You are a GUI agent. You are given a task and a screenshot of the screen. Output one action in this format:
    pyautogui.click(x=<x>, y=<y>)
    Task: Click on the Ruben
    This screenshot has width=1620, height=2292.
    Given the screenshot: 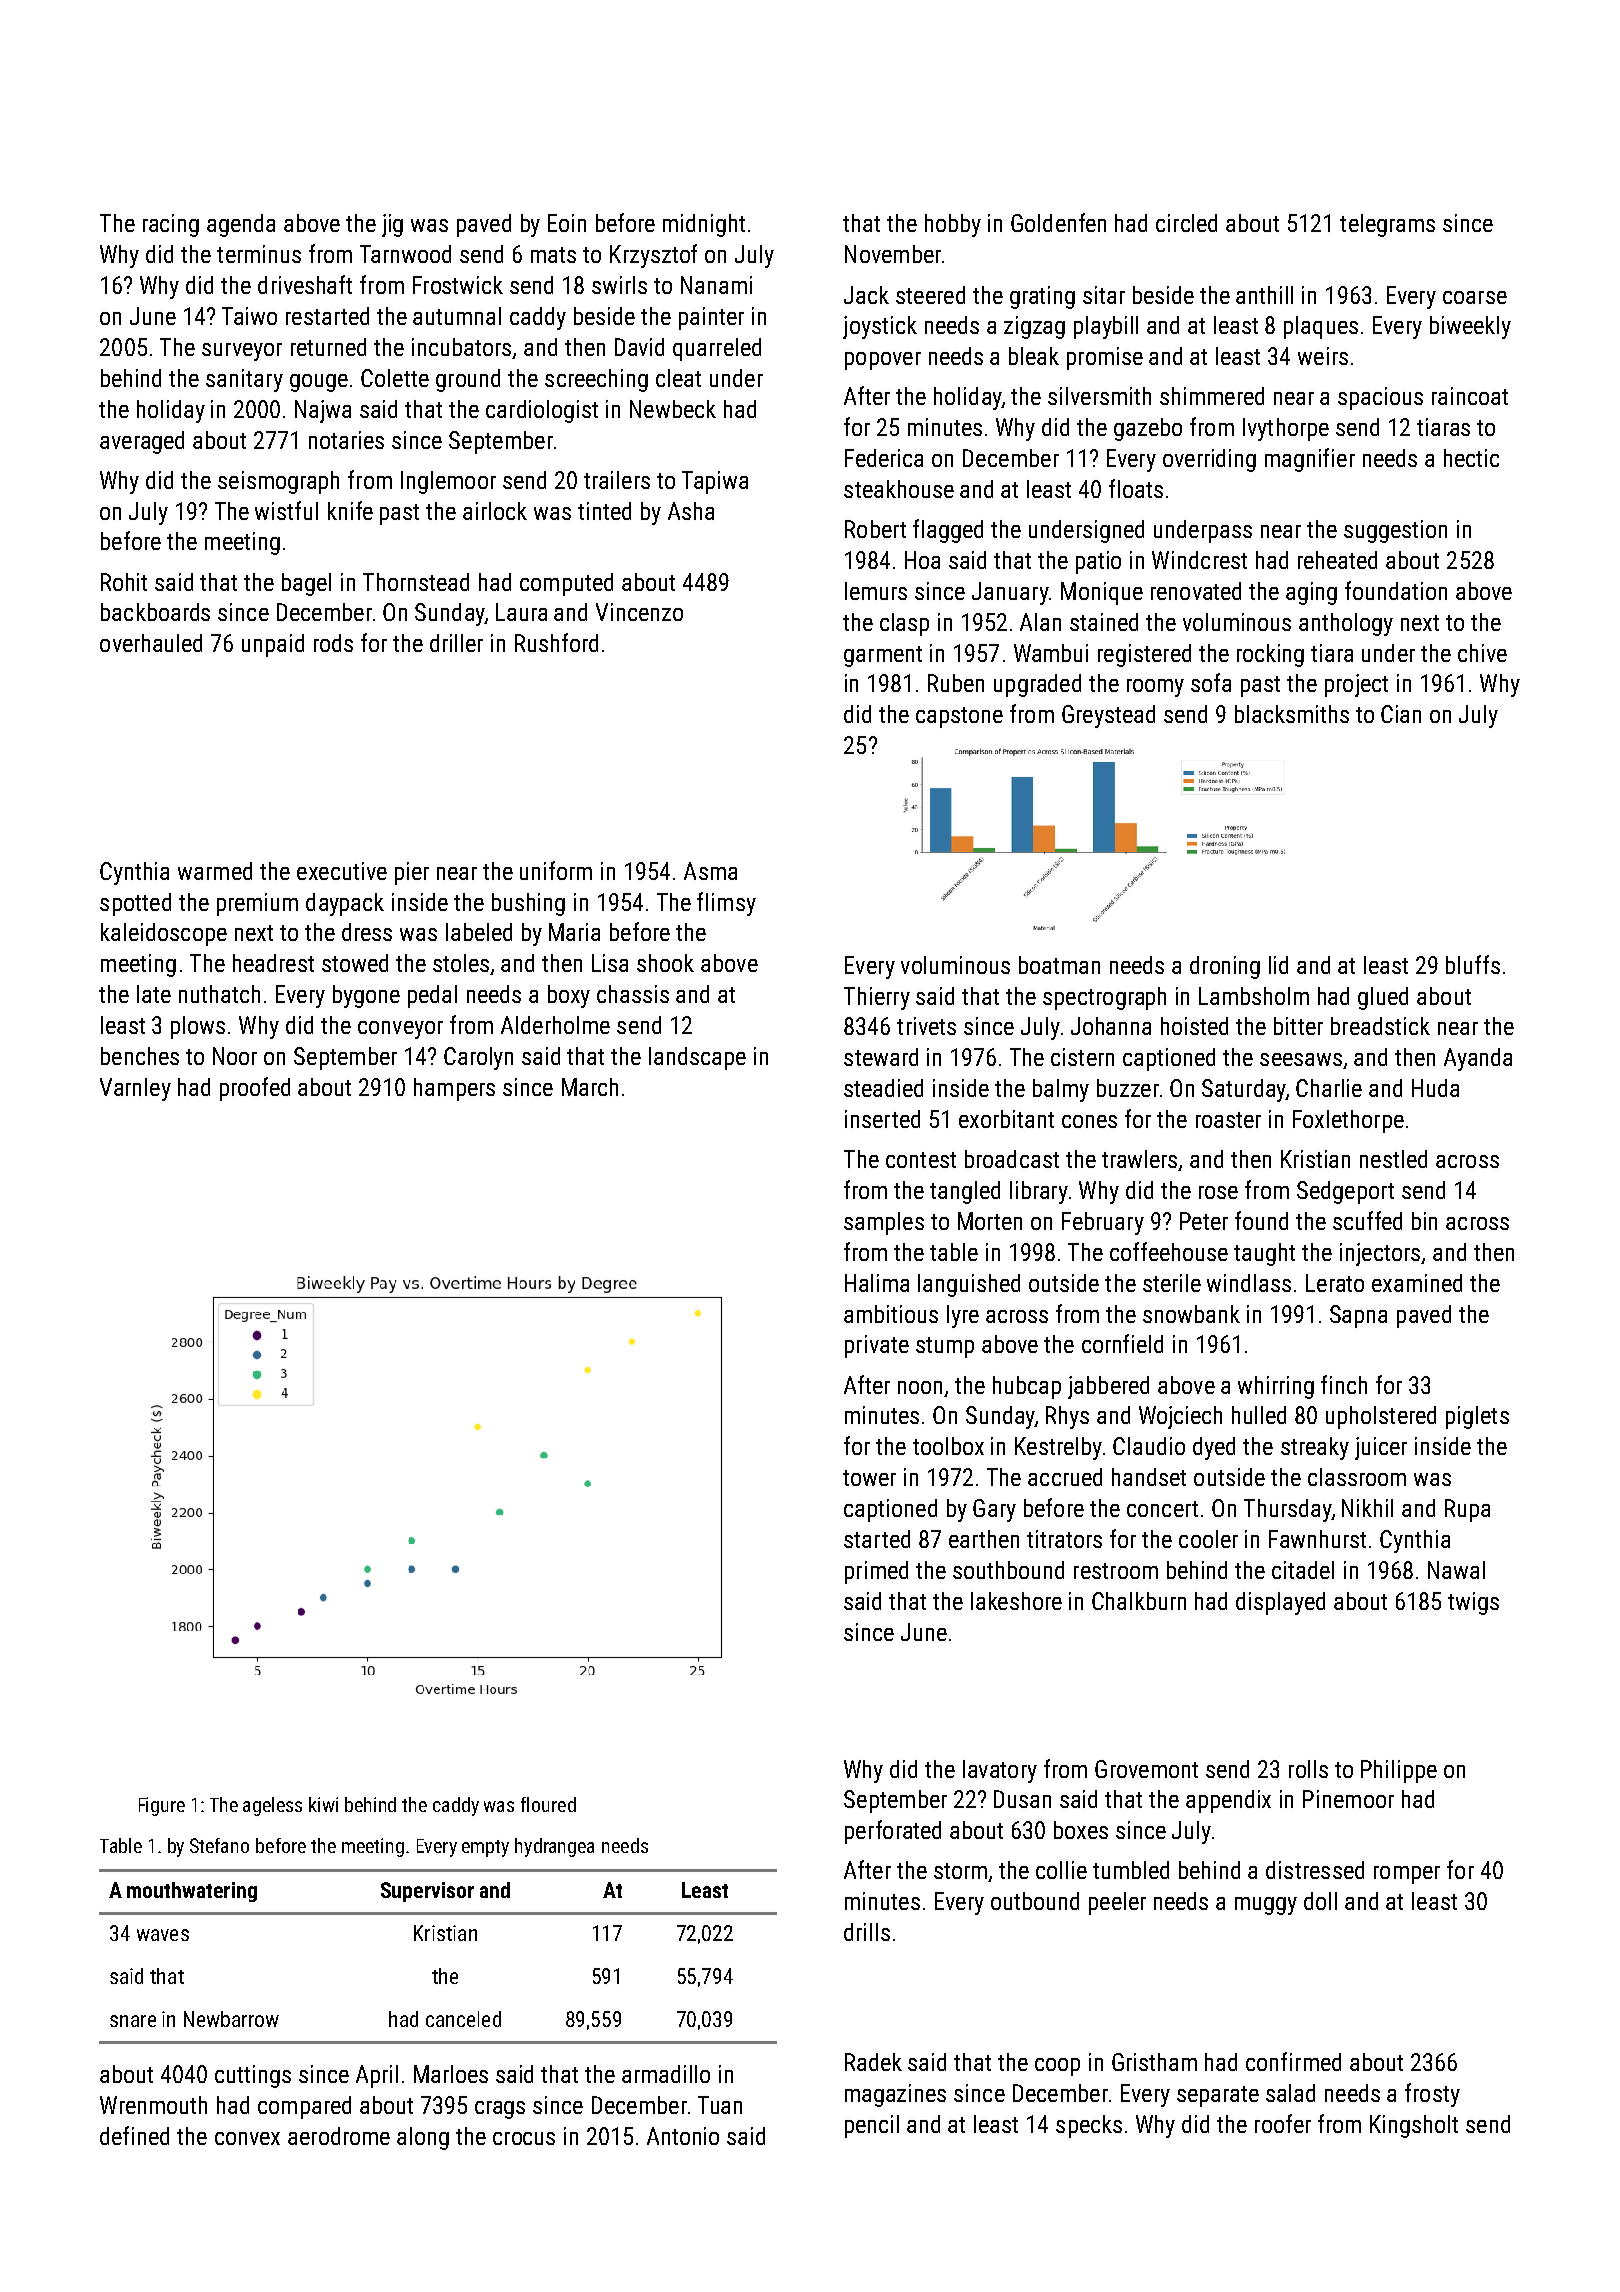 What is the action you would take?
    pyautogui.click(x=956, y=683)
